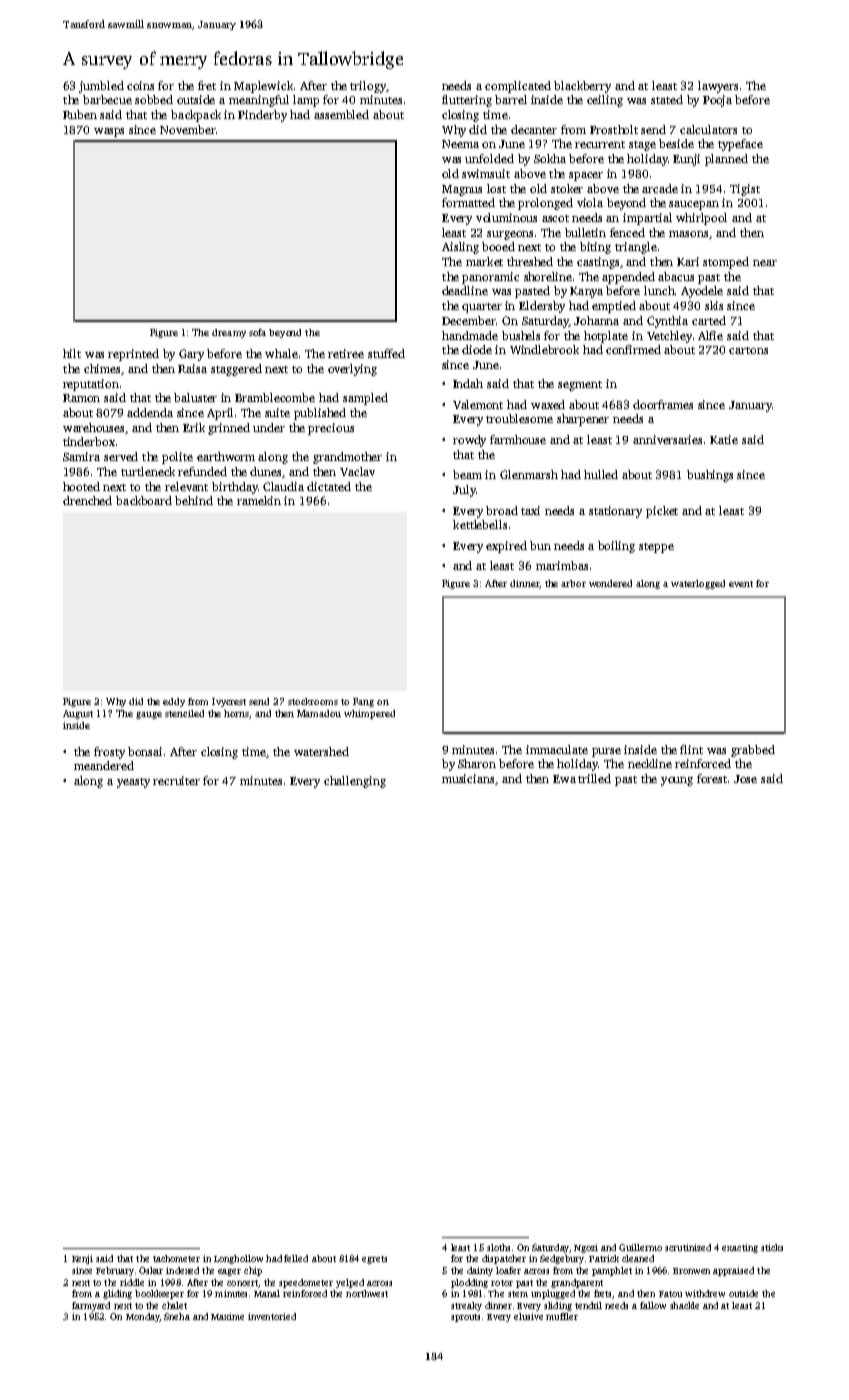  Describe the element at coordinates (582, 87) in the screenshot. I see `blackberry` at that location.
